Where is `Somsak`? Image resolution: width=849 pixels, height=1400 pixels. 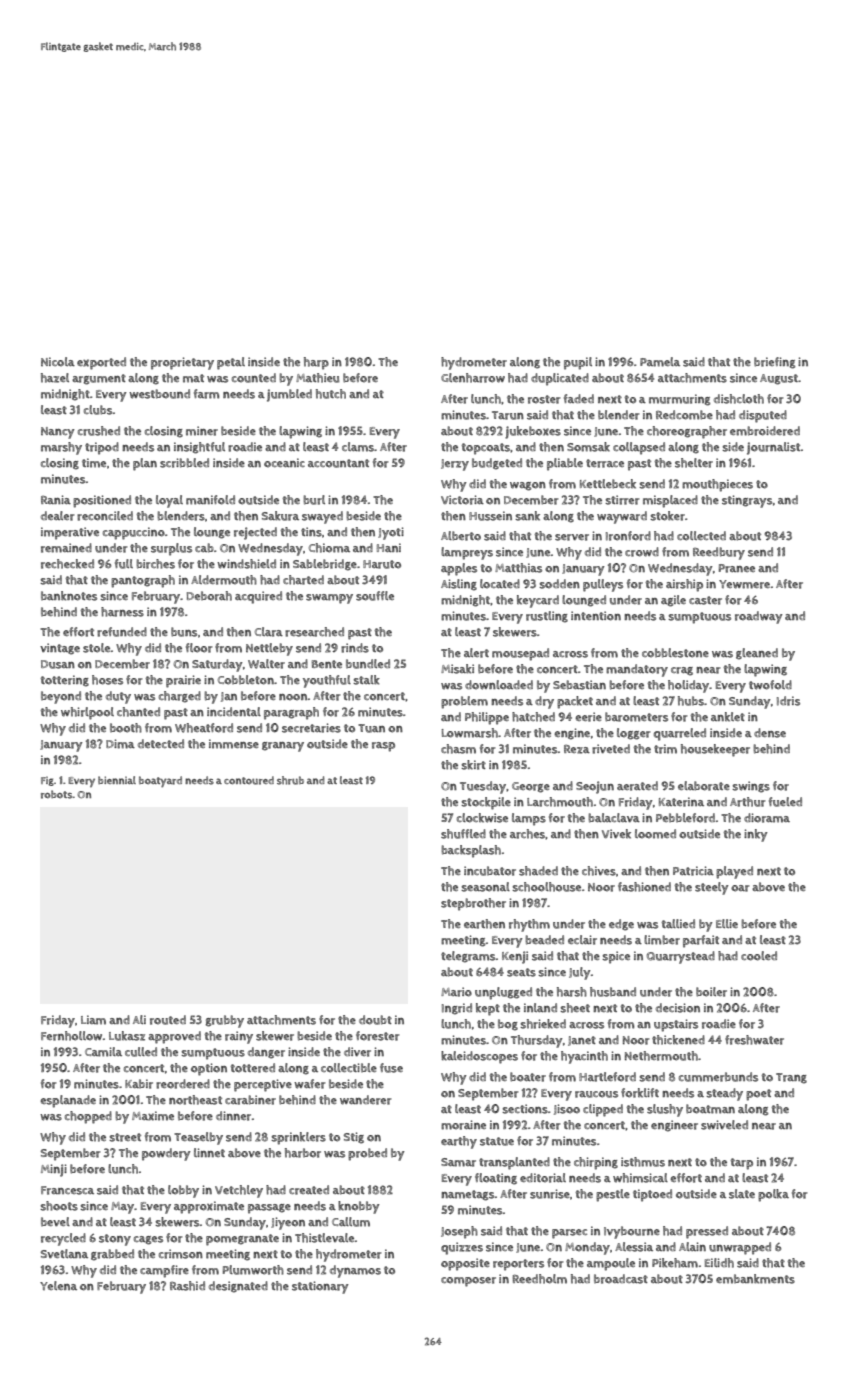 Somsak is located at coordinates (588, 447).
